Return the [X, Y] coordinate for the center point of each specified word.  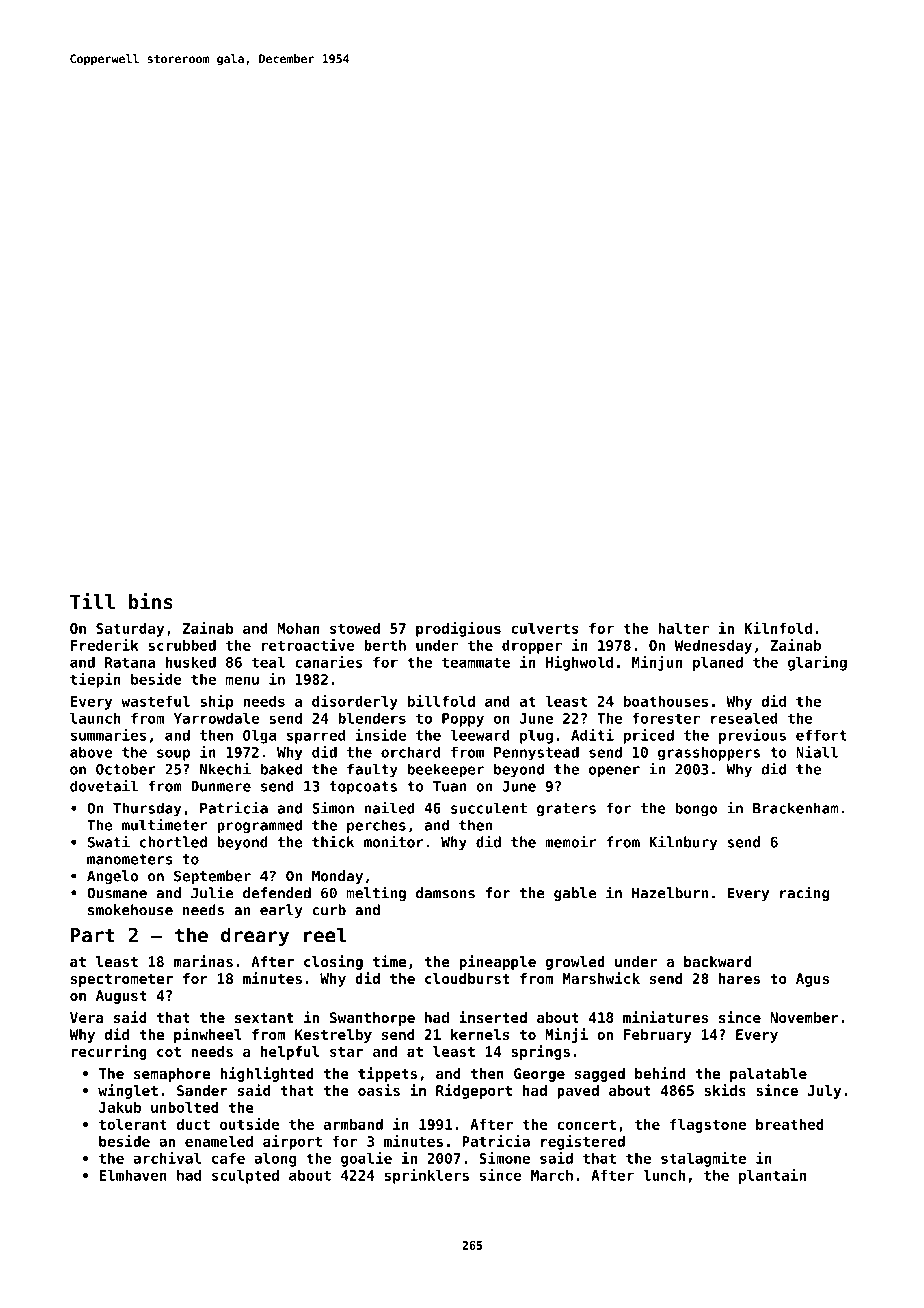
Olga [259, 736]
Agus [812, 980]
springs [540, 1052]
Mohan [298, 628]
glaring [817, 663]
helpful [290, 1053]
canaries [329, 662]
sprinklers [427, 1176]
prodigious [458, 629]
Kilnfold [778, 628]
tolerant [133, 1124]
